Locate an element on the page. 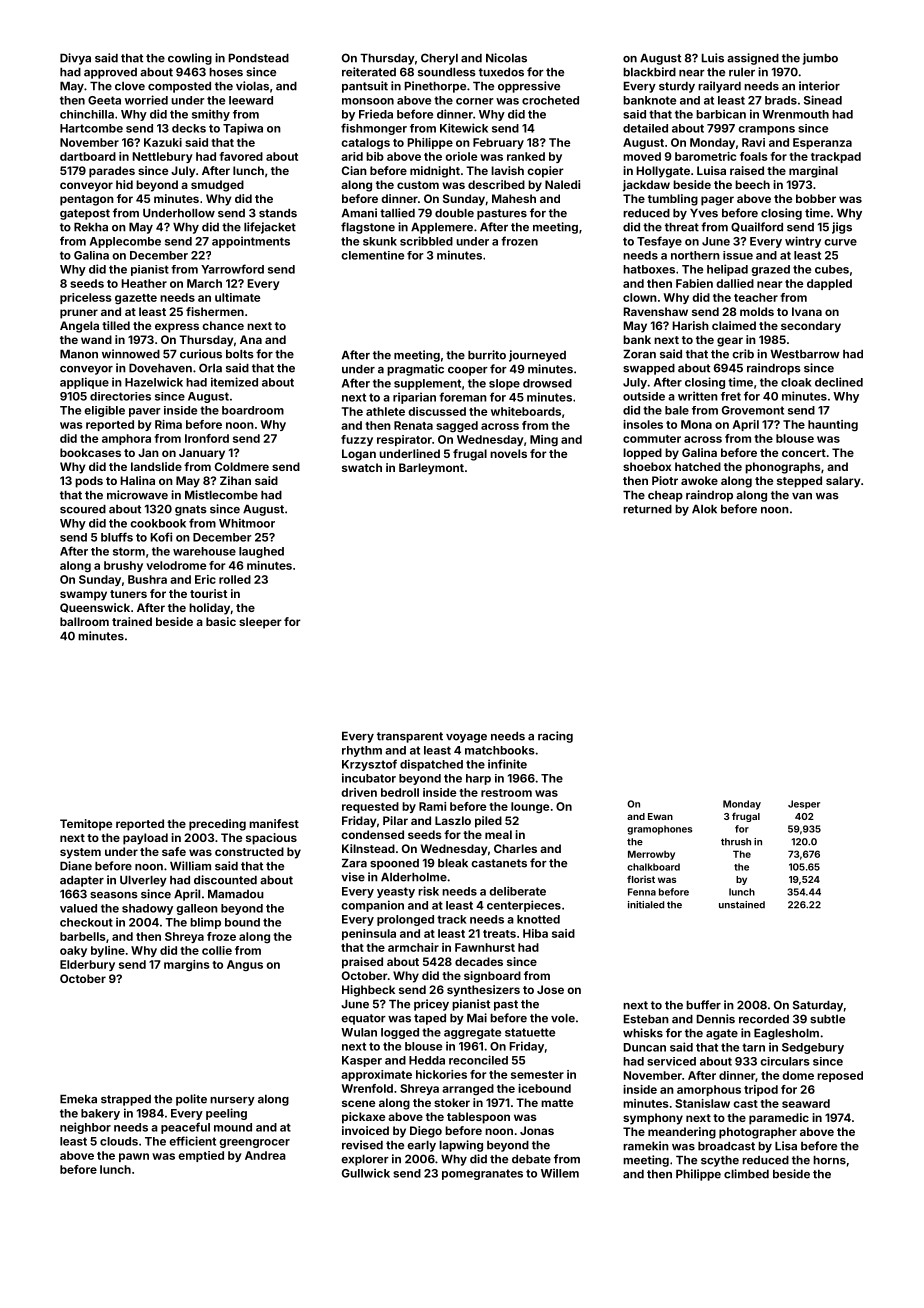 The height and width of the page is (1308, 924). treats is located at coordinates (499, 934).
